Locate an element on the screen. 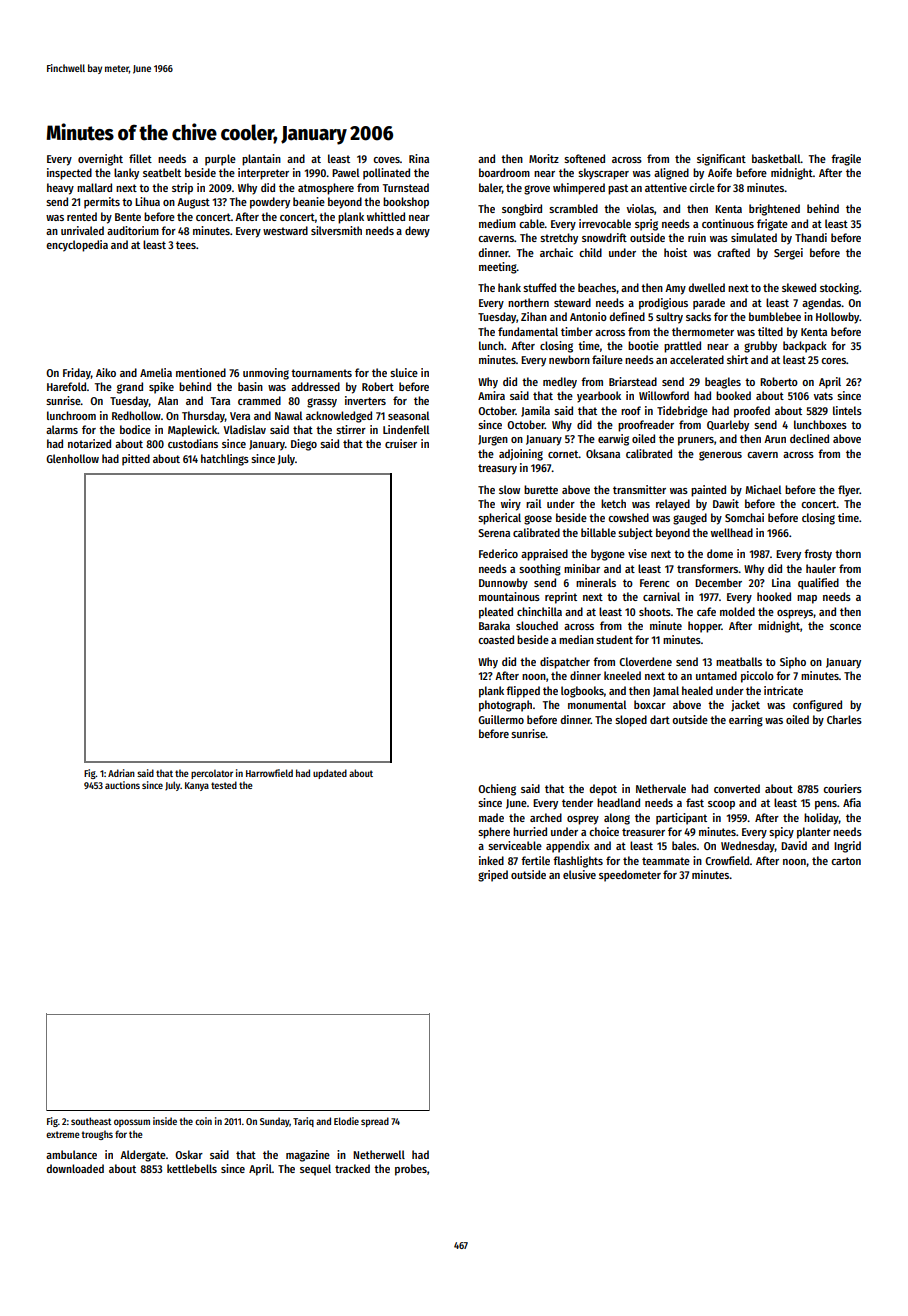  downloaded is located at coordinates (75, 1168).
